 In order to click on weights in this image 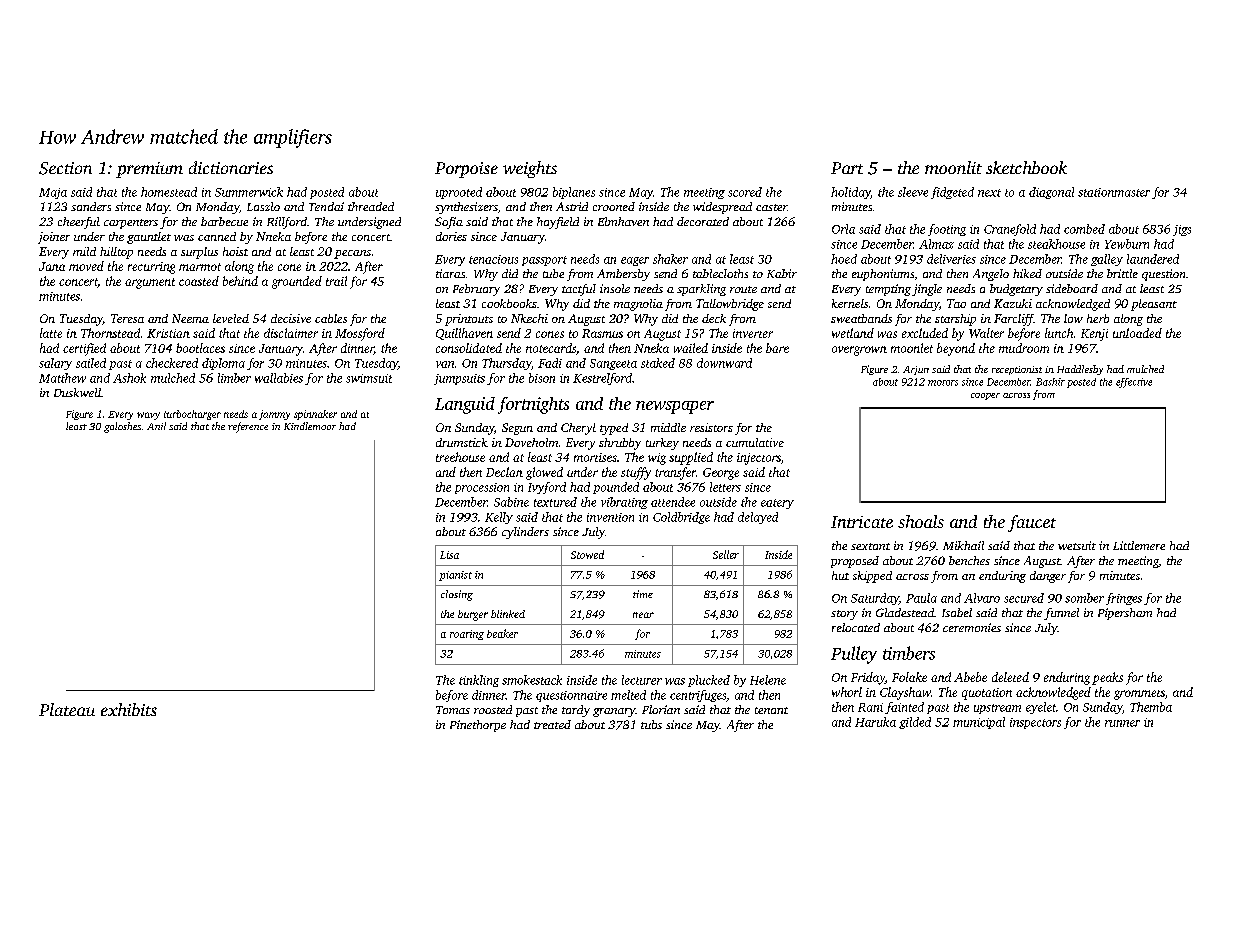, I will do `click(530, 169)`.
